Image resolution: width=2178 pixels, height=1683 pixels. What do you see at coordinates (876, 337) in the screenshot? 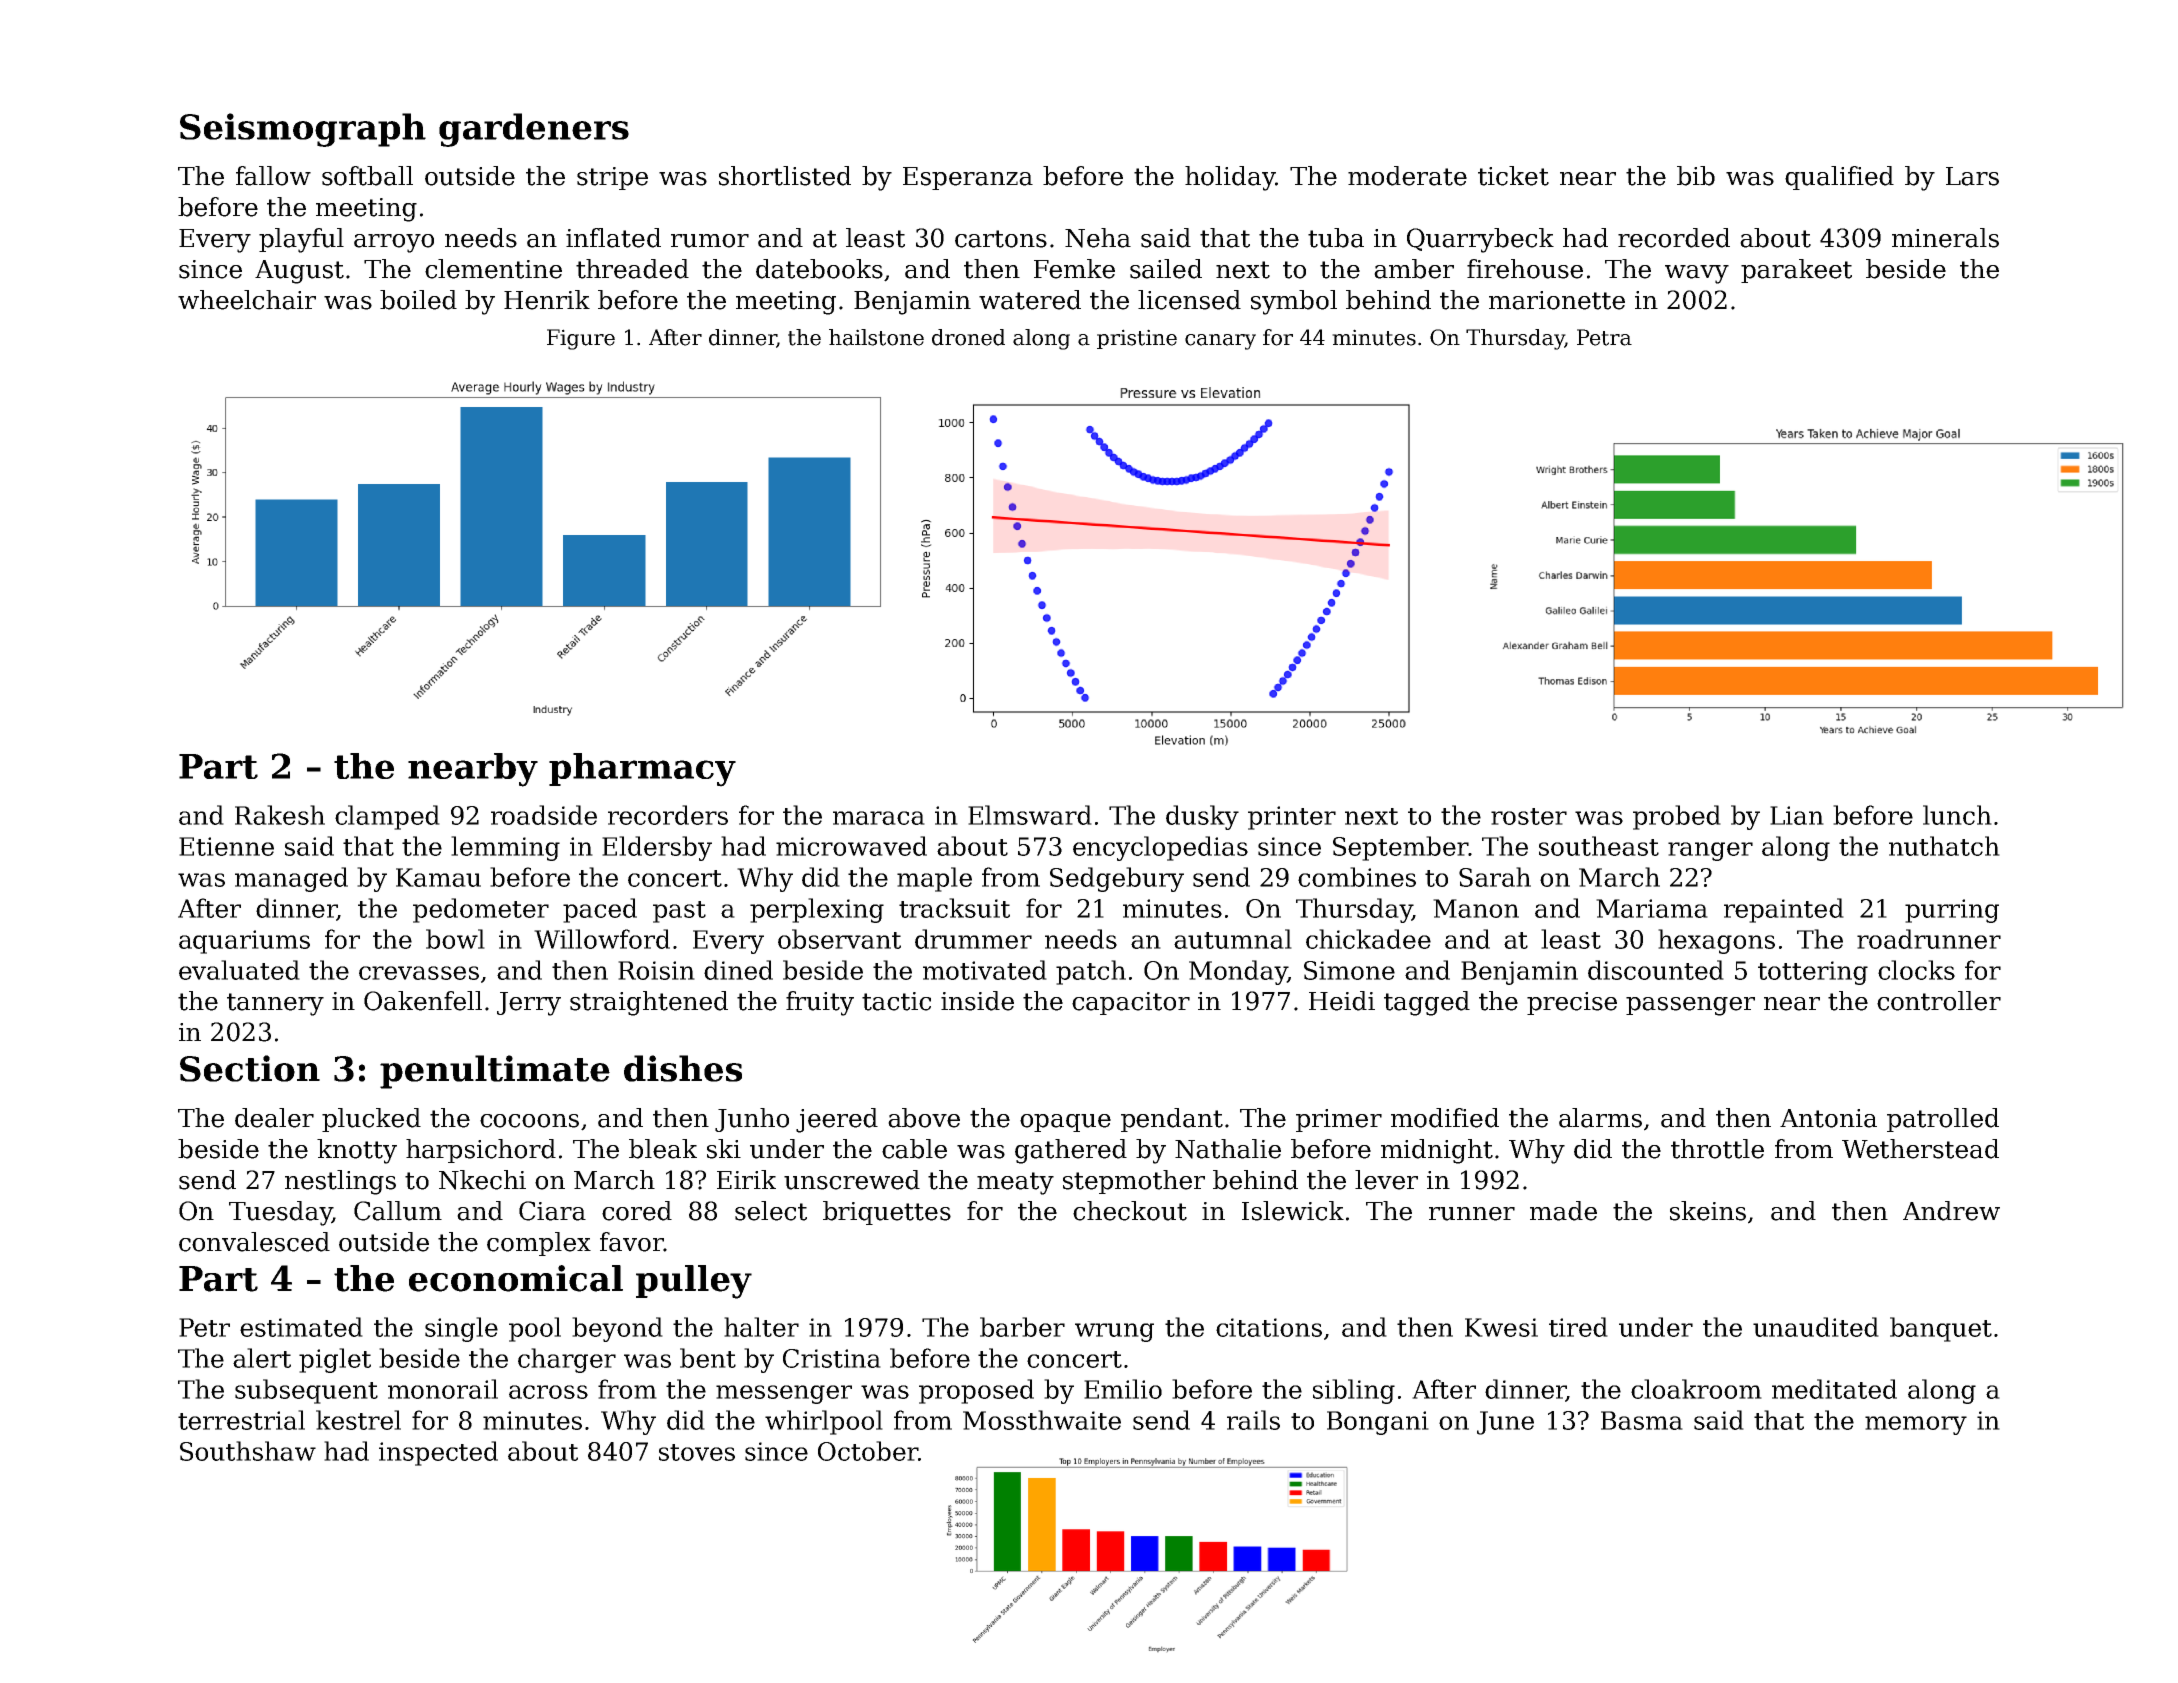
I see `hailstone` at bounding box center [876, 337].
